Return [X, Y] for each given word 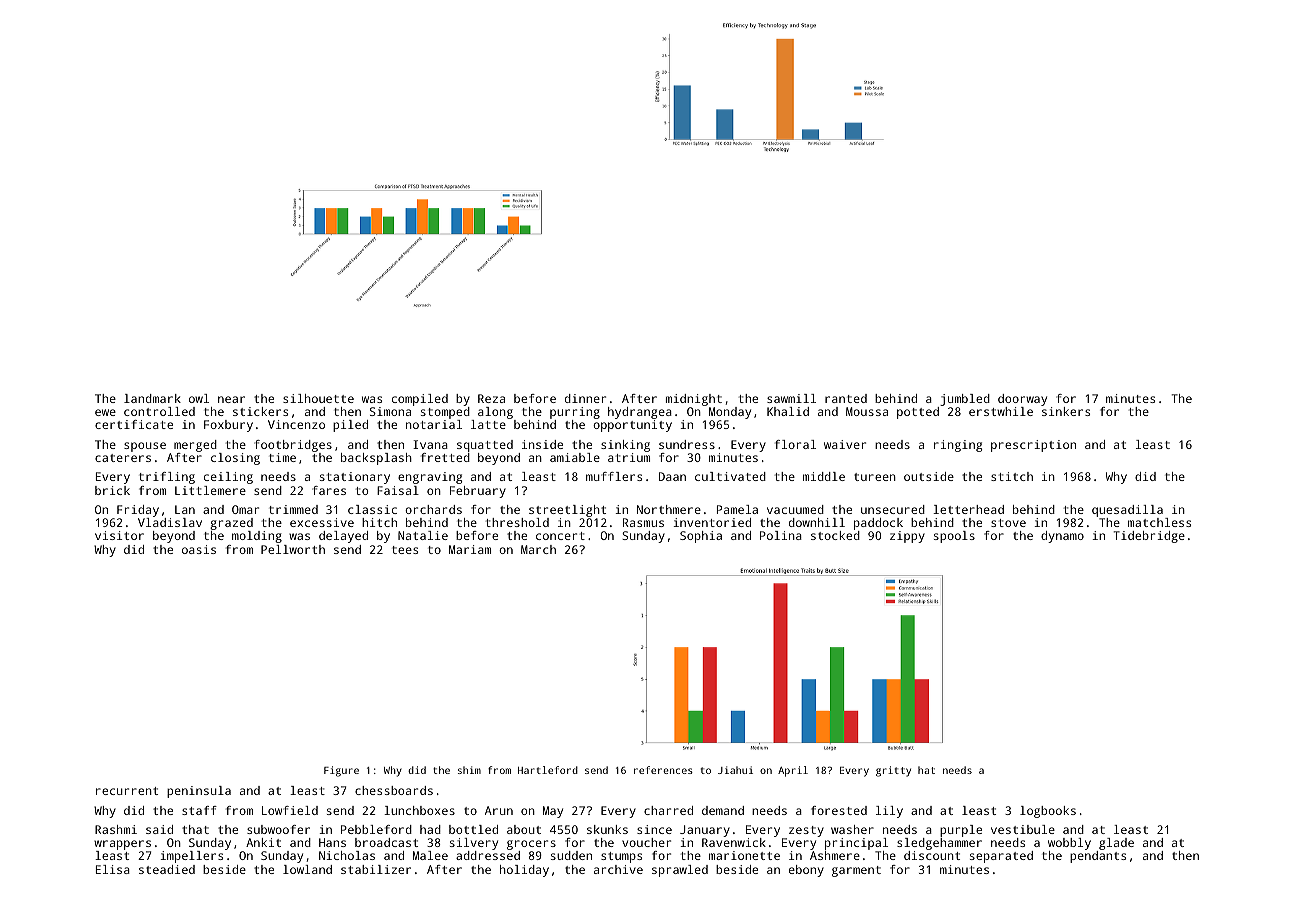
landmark [152, 398]
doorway [1022, 400]
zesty [806, 831]
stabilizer [376, 869]
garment [856, 871]
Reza [491, 398]
